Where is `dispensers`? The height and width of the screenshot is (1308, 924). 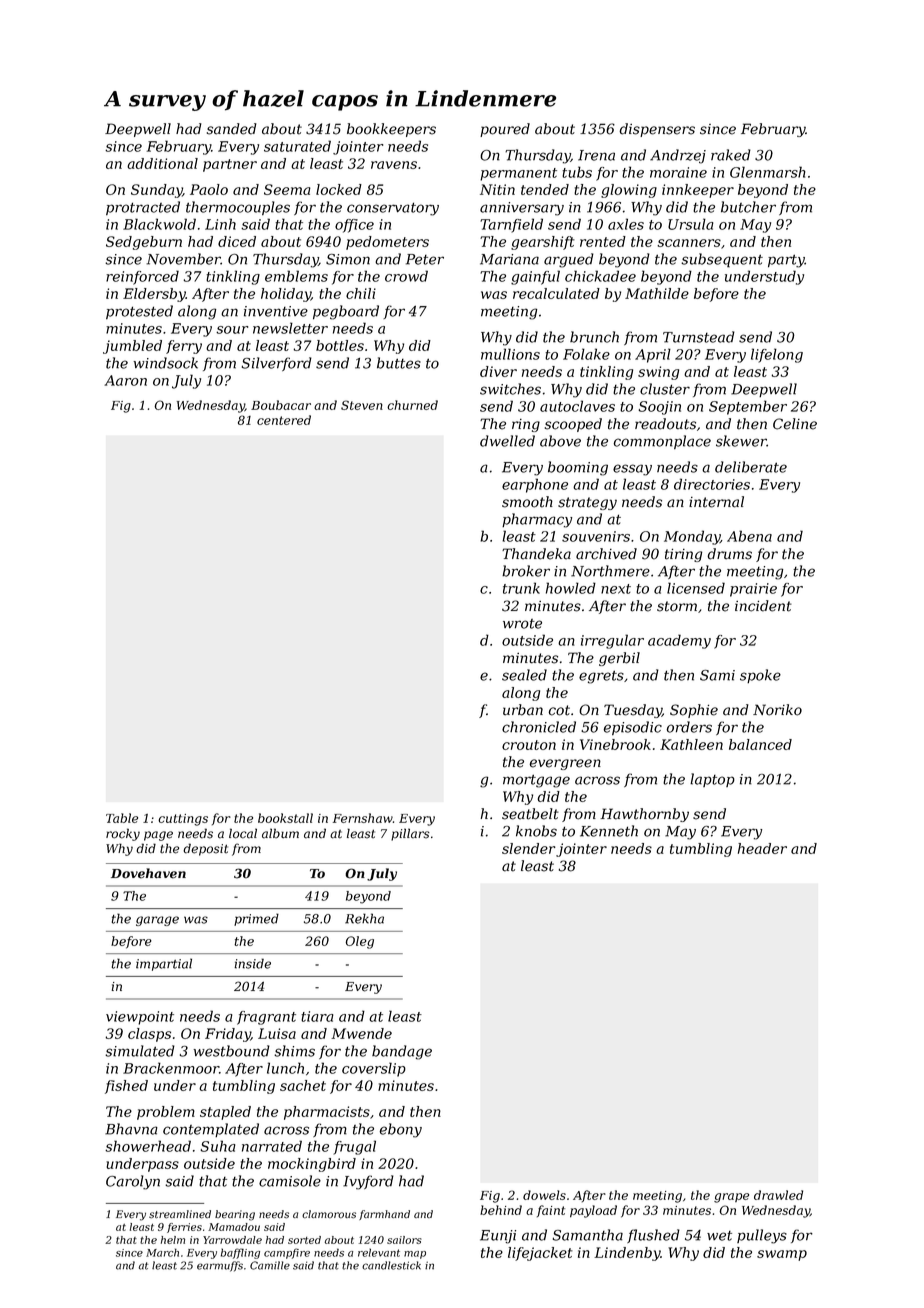 dispensers is located at coordinates (657, 130).
